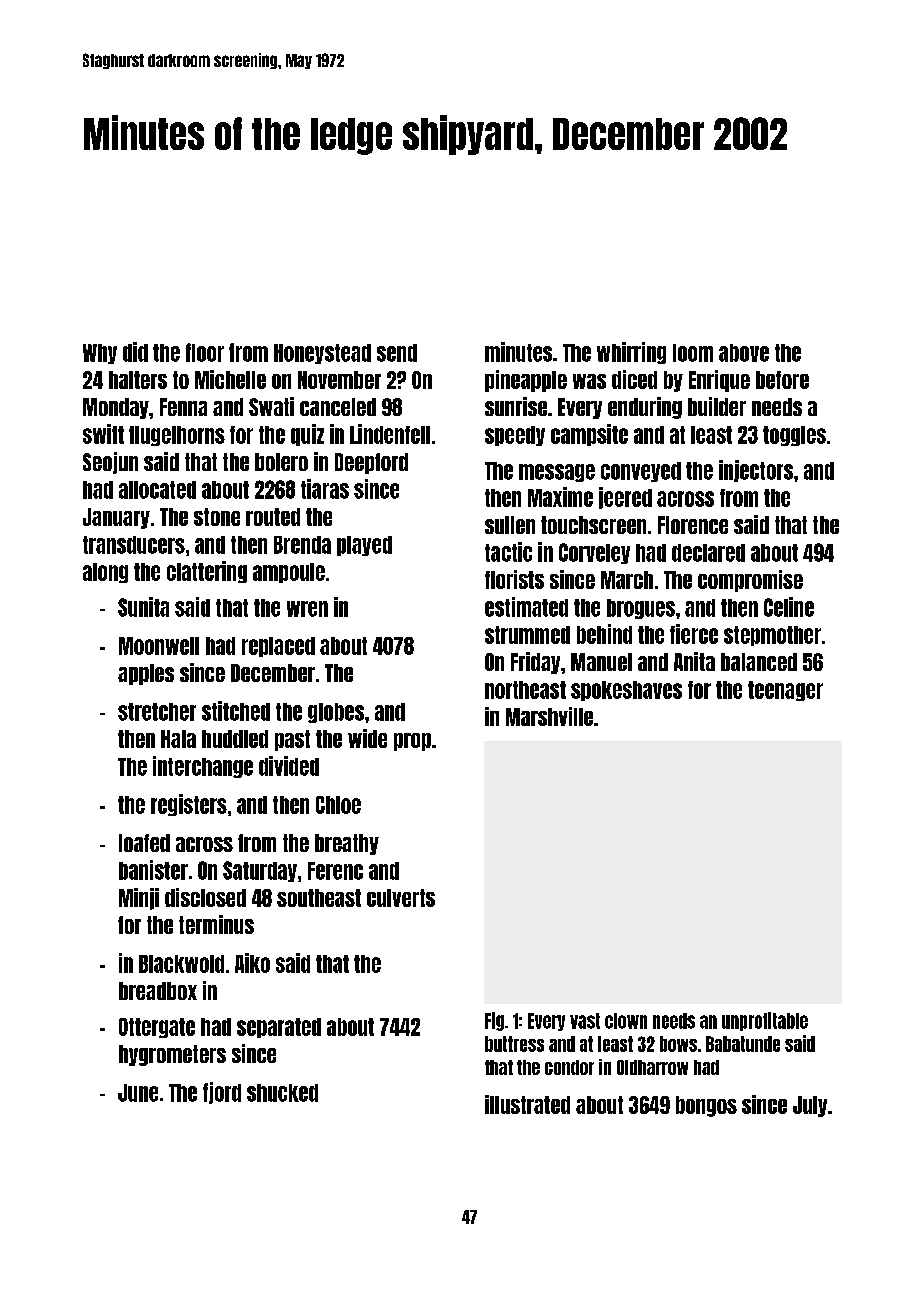 The height and width of the screenshot is (1311, 924). Describe the element at coordinates (794, 436) in the screenshot. I see `toggles` at that location.
